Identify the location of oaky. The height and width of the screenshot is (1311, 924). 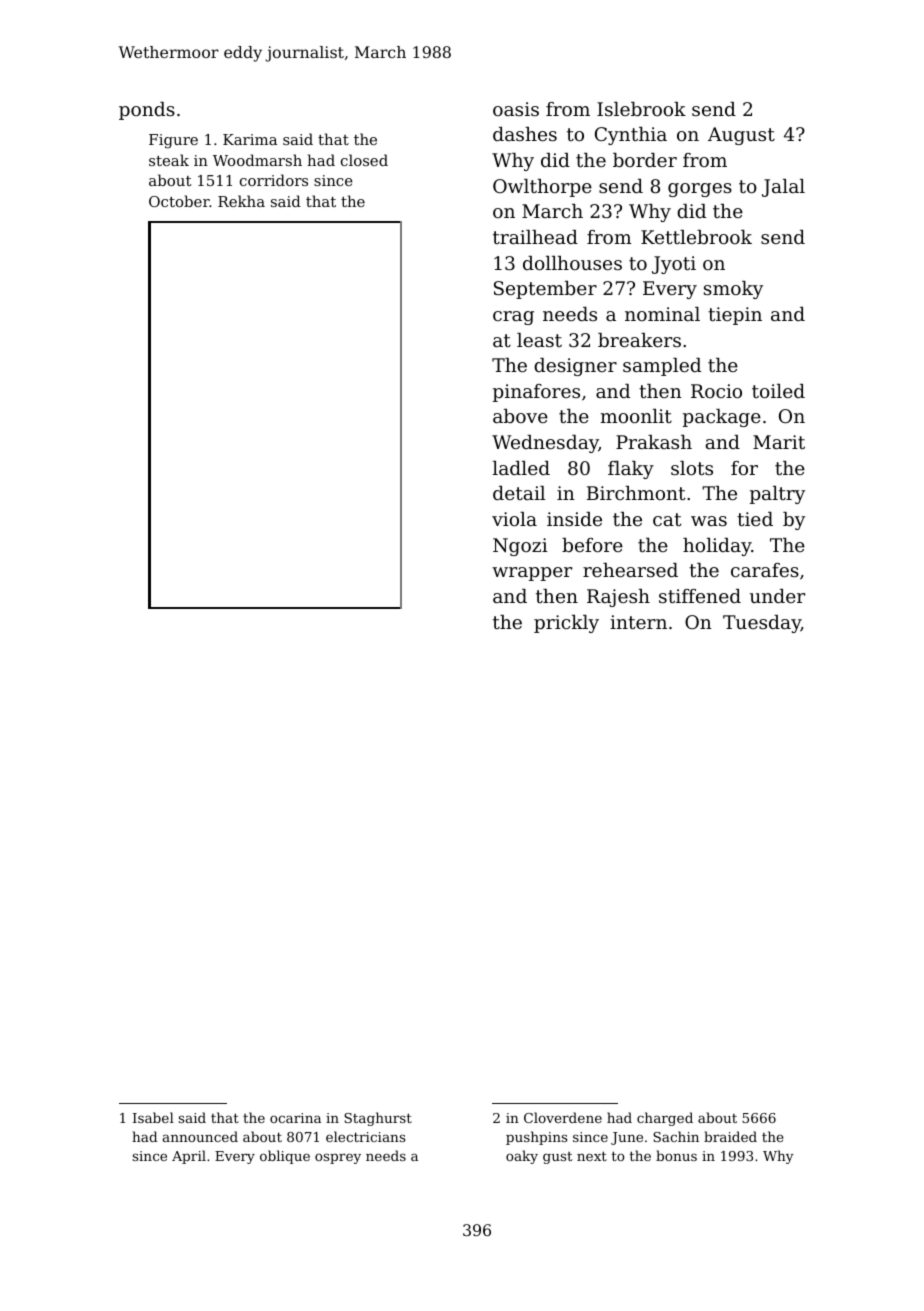
(522, 1157).
